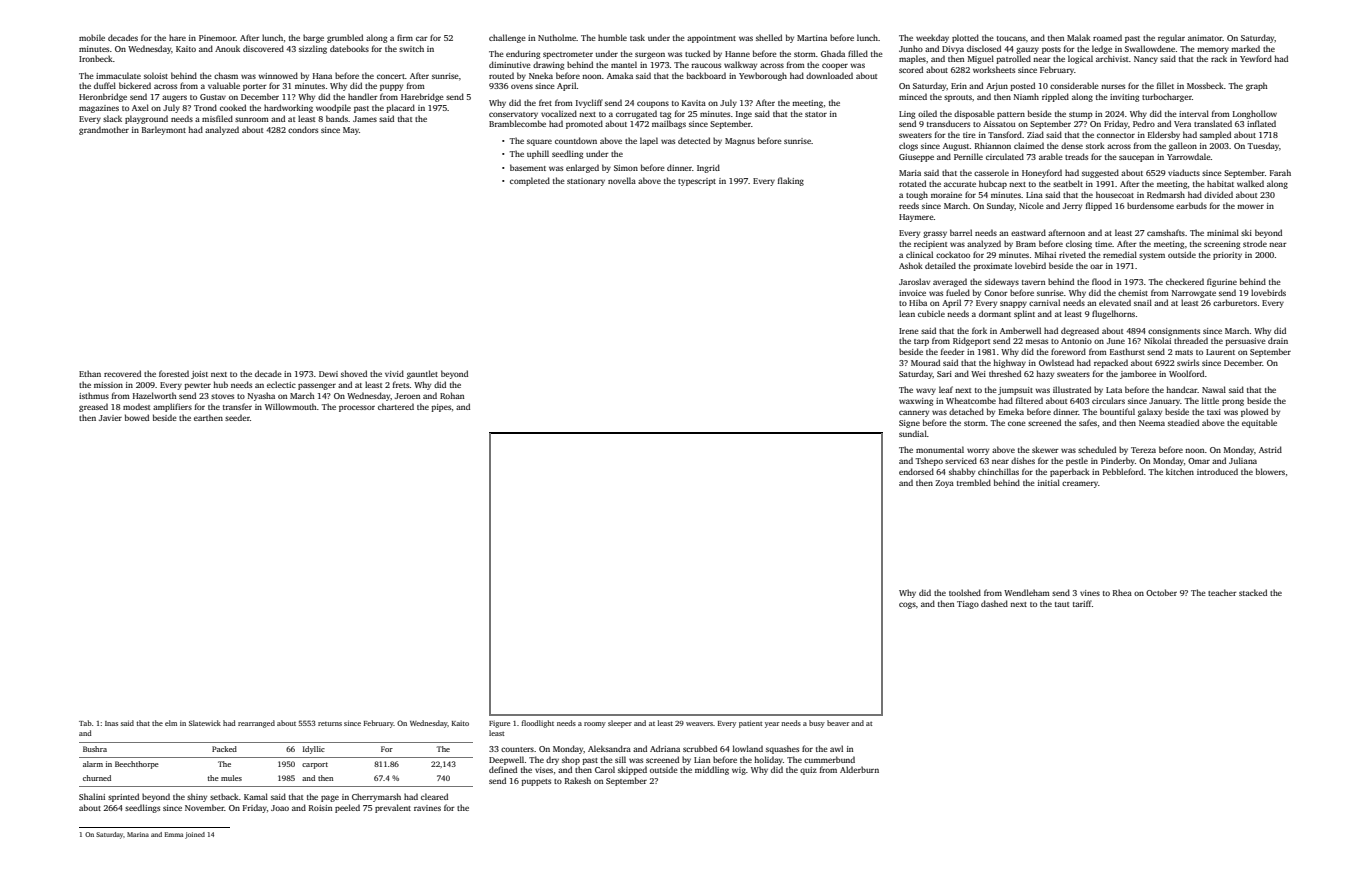  Describe the element at coordinates (422, 374) in the screenshot. I see `gauntlet` at that location.
